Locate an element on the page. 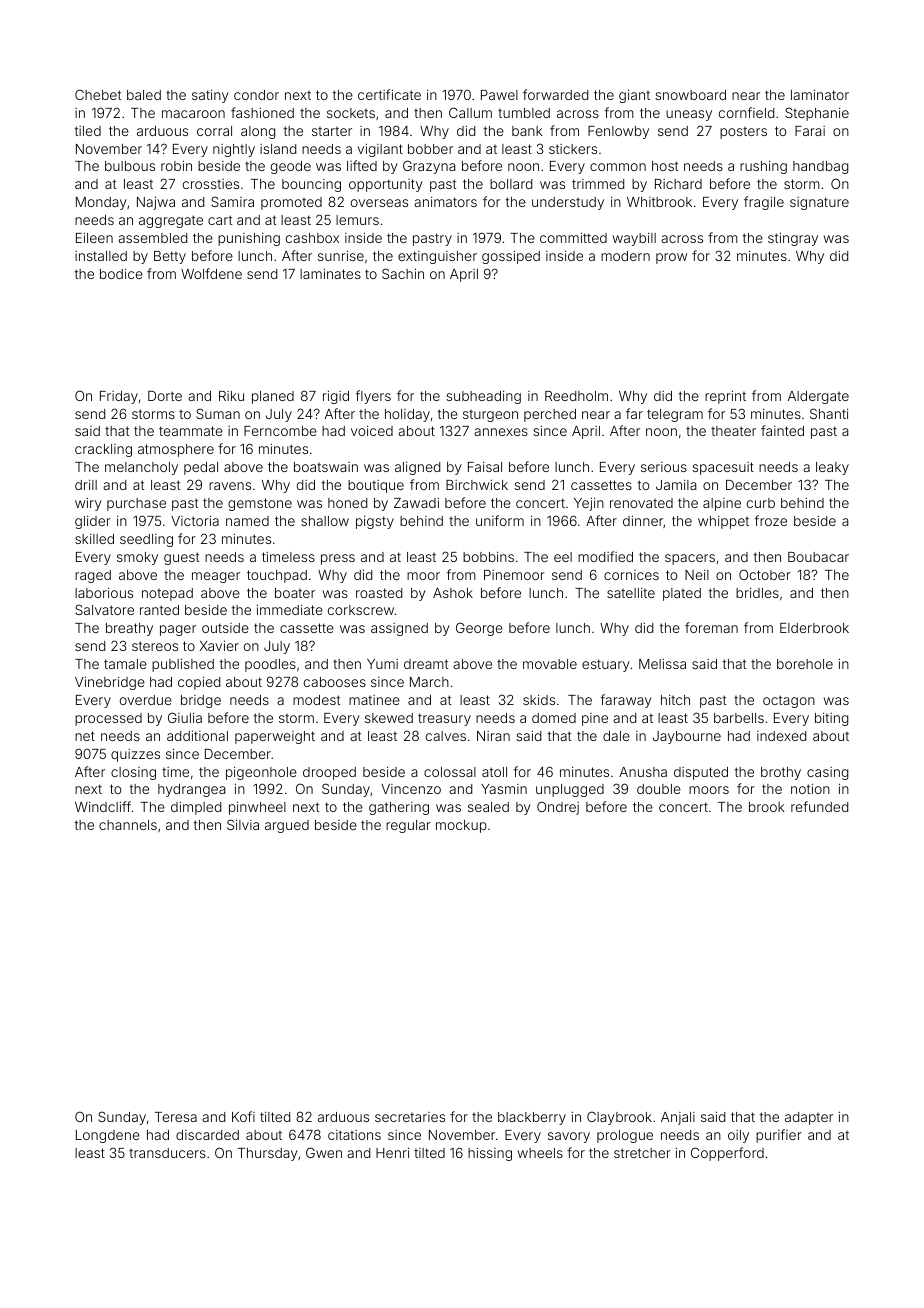 Image resolution: width=924 pixels, height=1308 pixels. discarded is located at coordinates (207, 1135).
